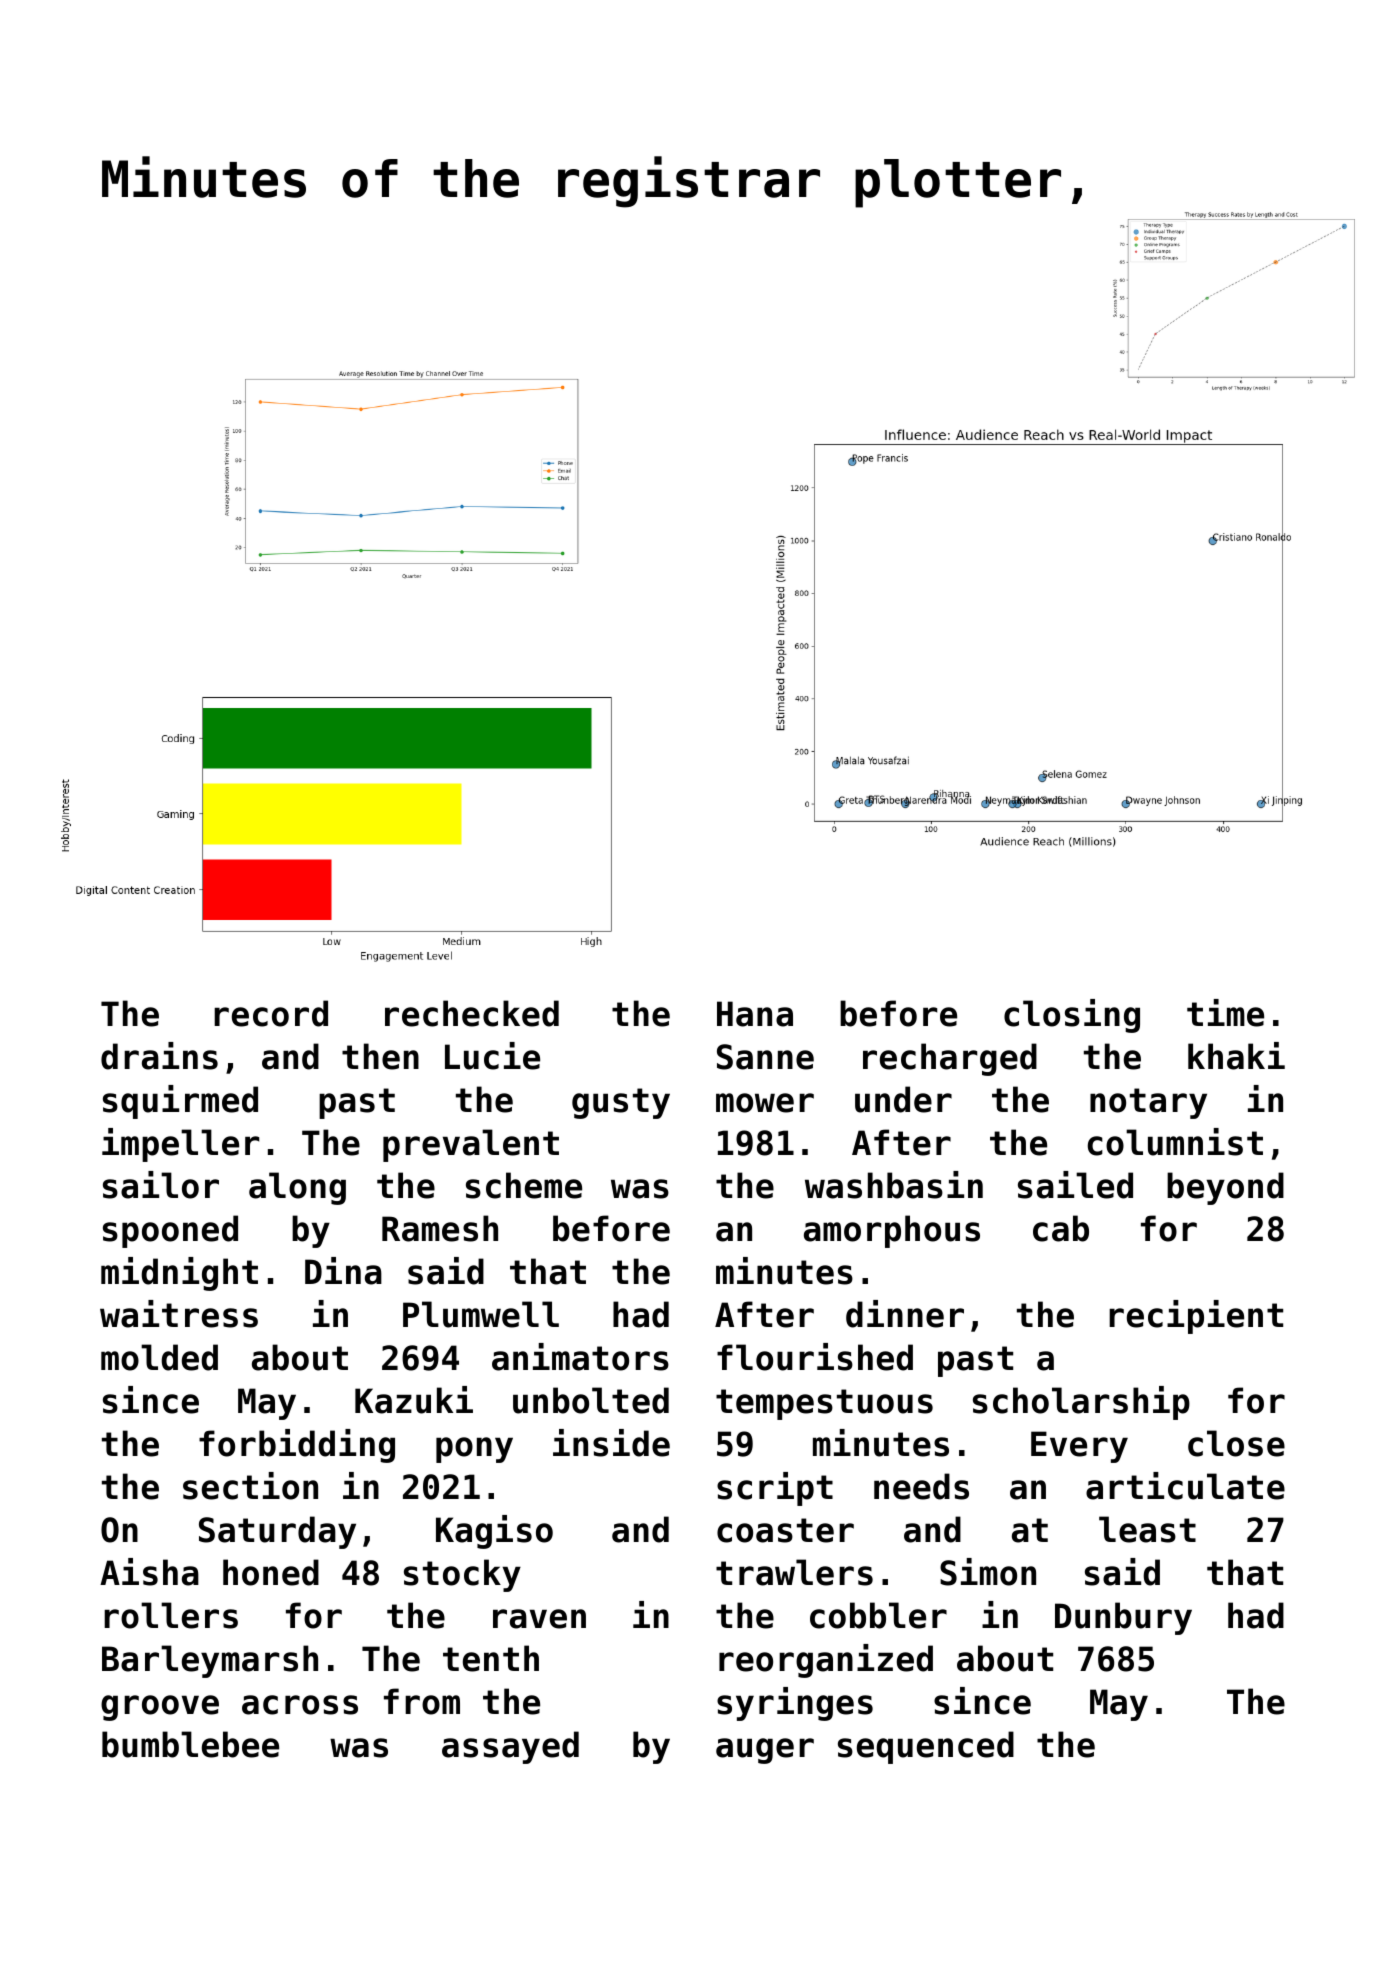 The width and height of the image is (1386, 1969). What do you see at coordinates (1148, 1103) in the image?
I see `notary` at bounding box center [1148, 1103].
